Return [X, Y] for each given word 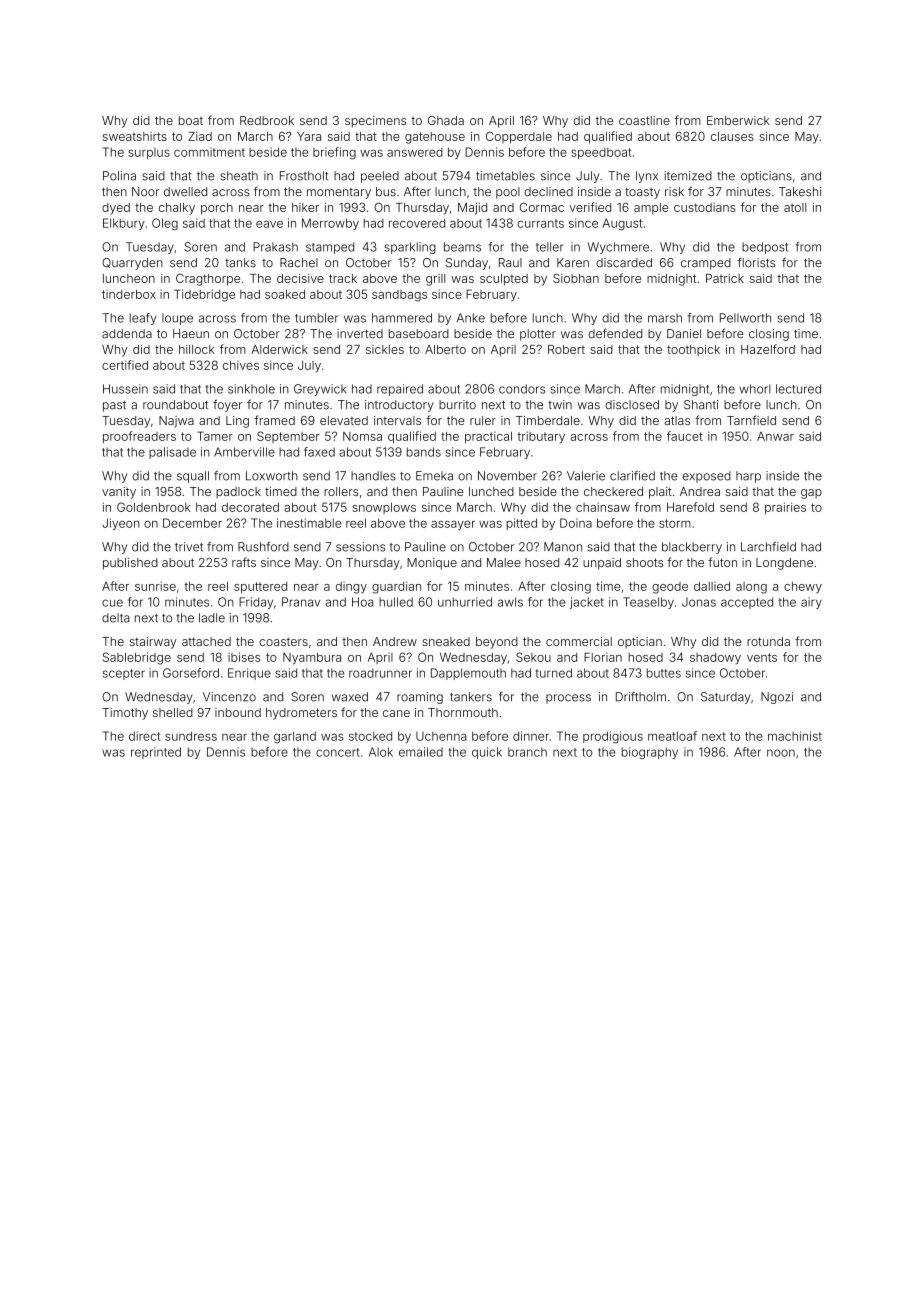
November [507, 476]
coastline [644, 120]
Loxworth [272, 476]
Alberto [445, 349]
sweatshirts [135, 136]
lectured [798, 389]
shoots [644, 562]
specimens [375, 122]
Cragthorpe [208, 279]
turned [554, 673]
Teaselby [648, 603]
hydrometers [301, 714]
